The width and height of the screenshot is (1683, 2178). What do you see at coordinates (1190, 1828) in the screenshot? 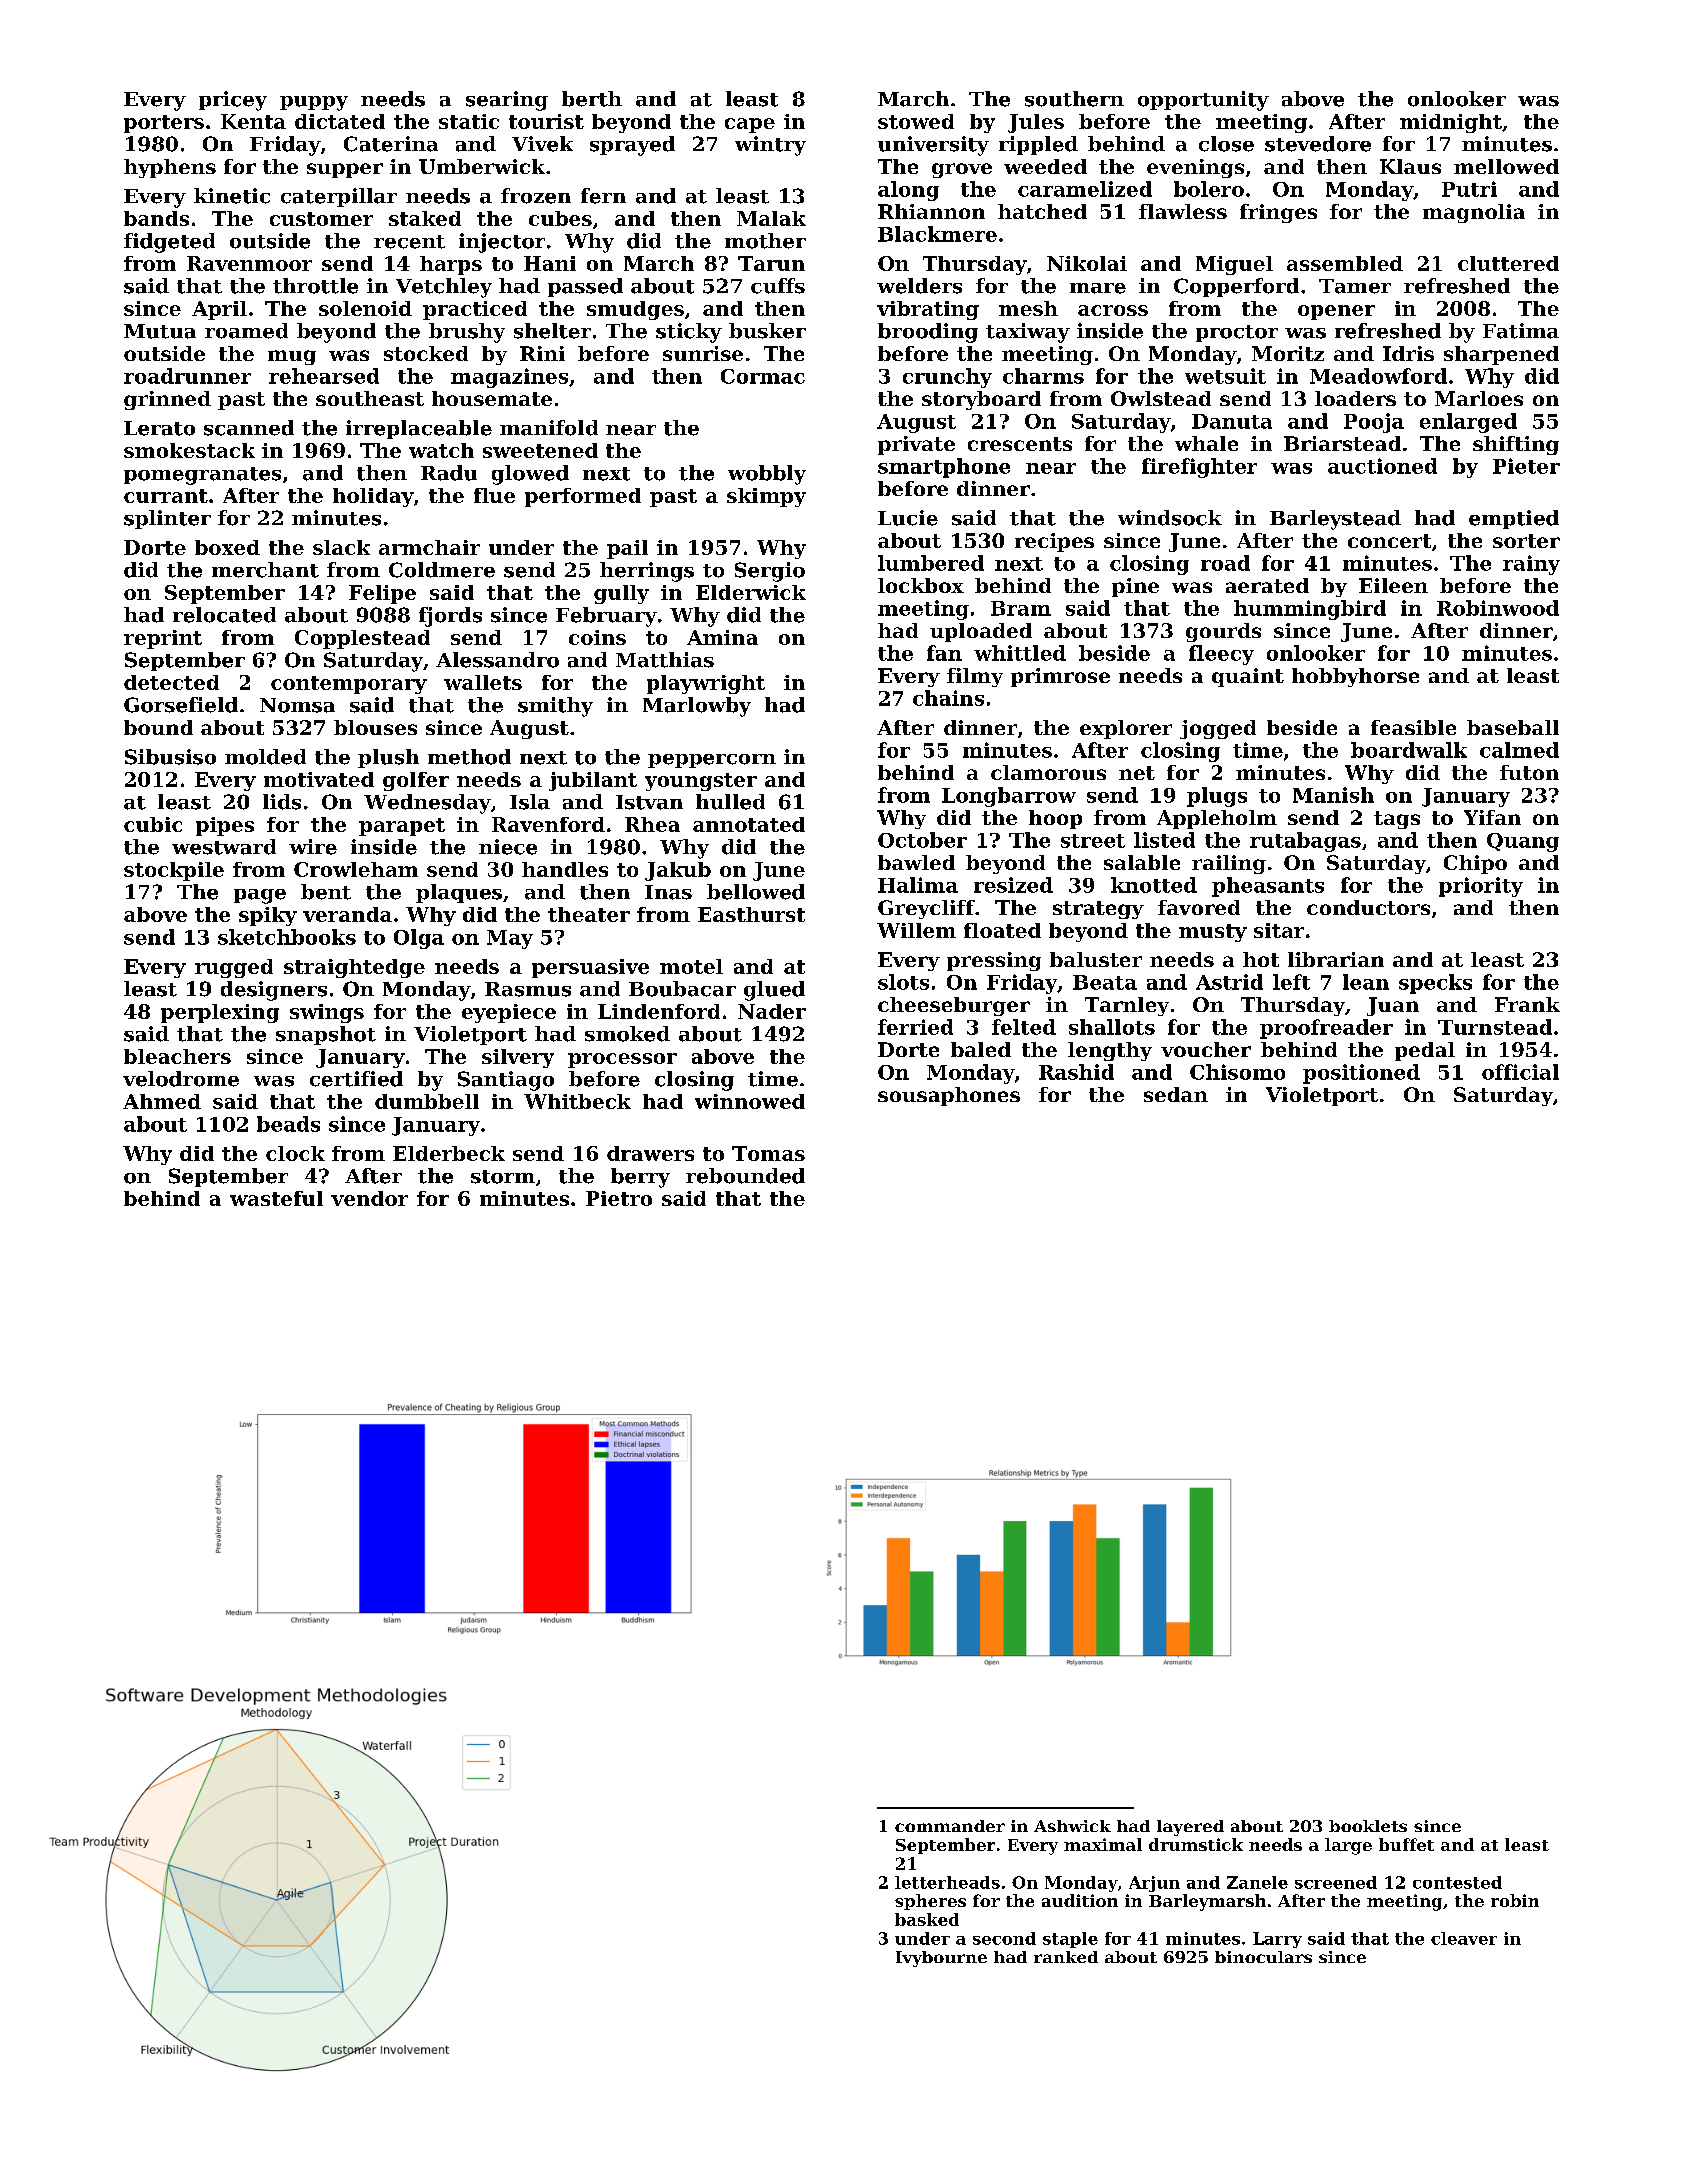
I see `layered` at bounding box center [1190, 1828].
